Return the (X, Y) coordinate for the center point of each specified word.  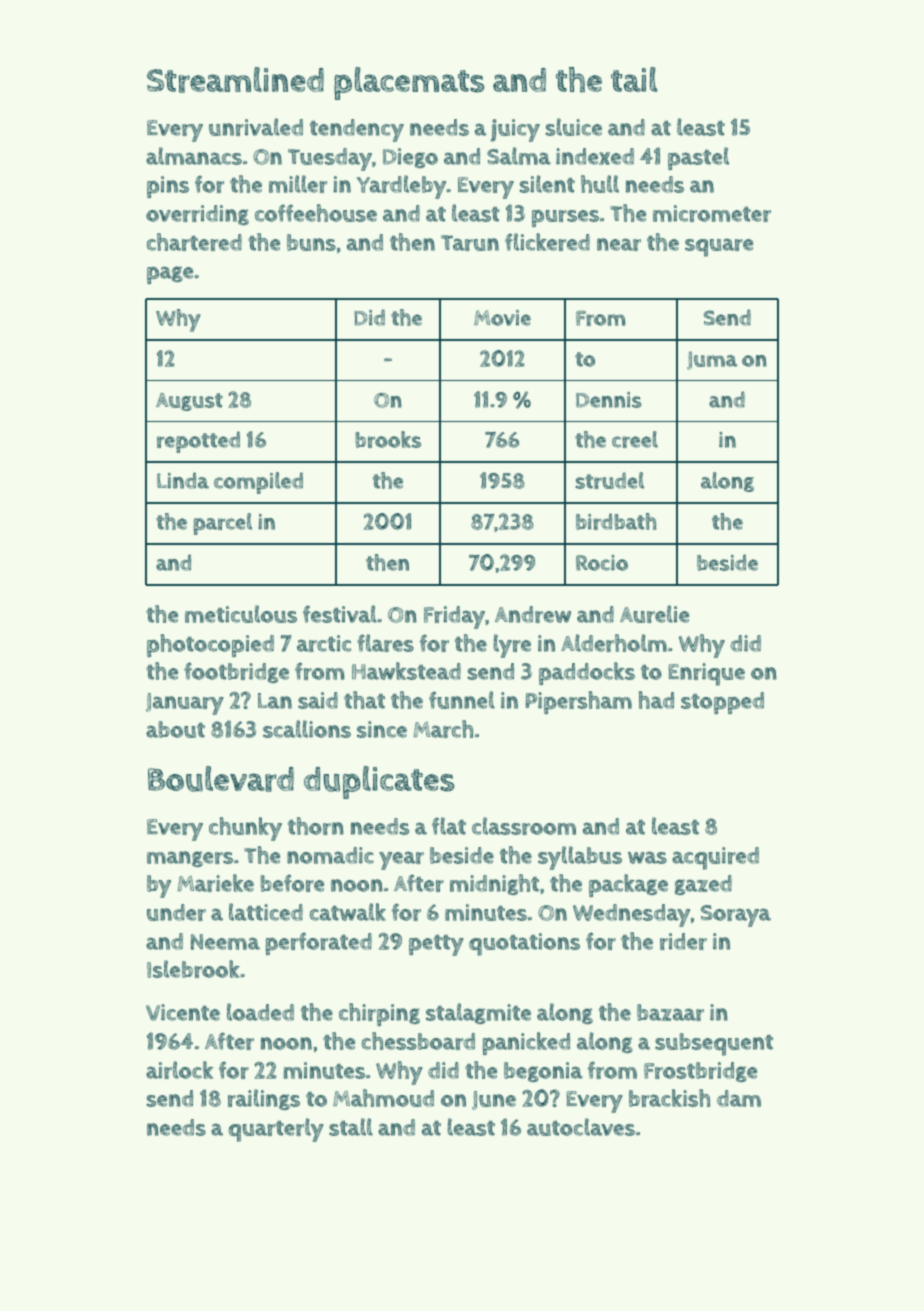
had (656, 700)
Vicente (183, 1012)
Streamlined (235, 80)
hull (600, 184)
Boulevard (221, 779)
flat (449, 826)
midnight (494, 884)
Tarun (470, 243)
